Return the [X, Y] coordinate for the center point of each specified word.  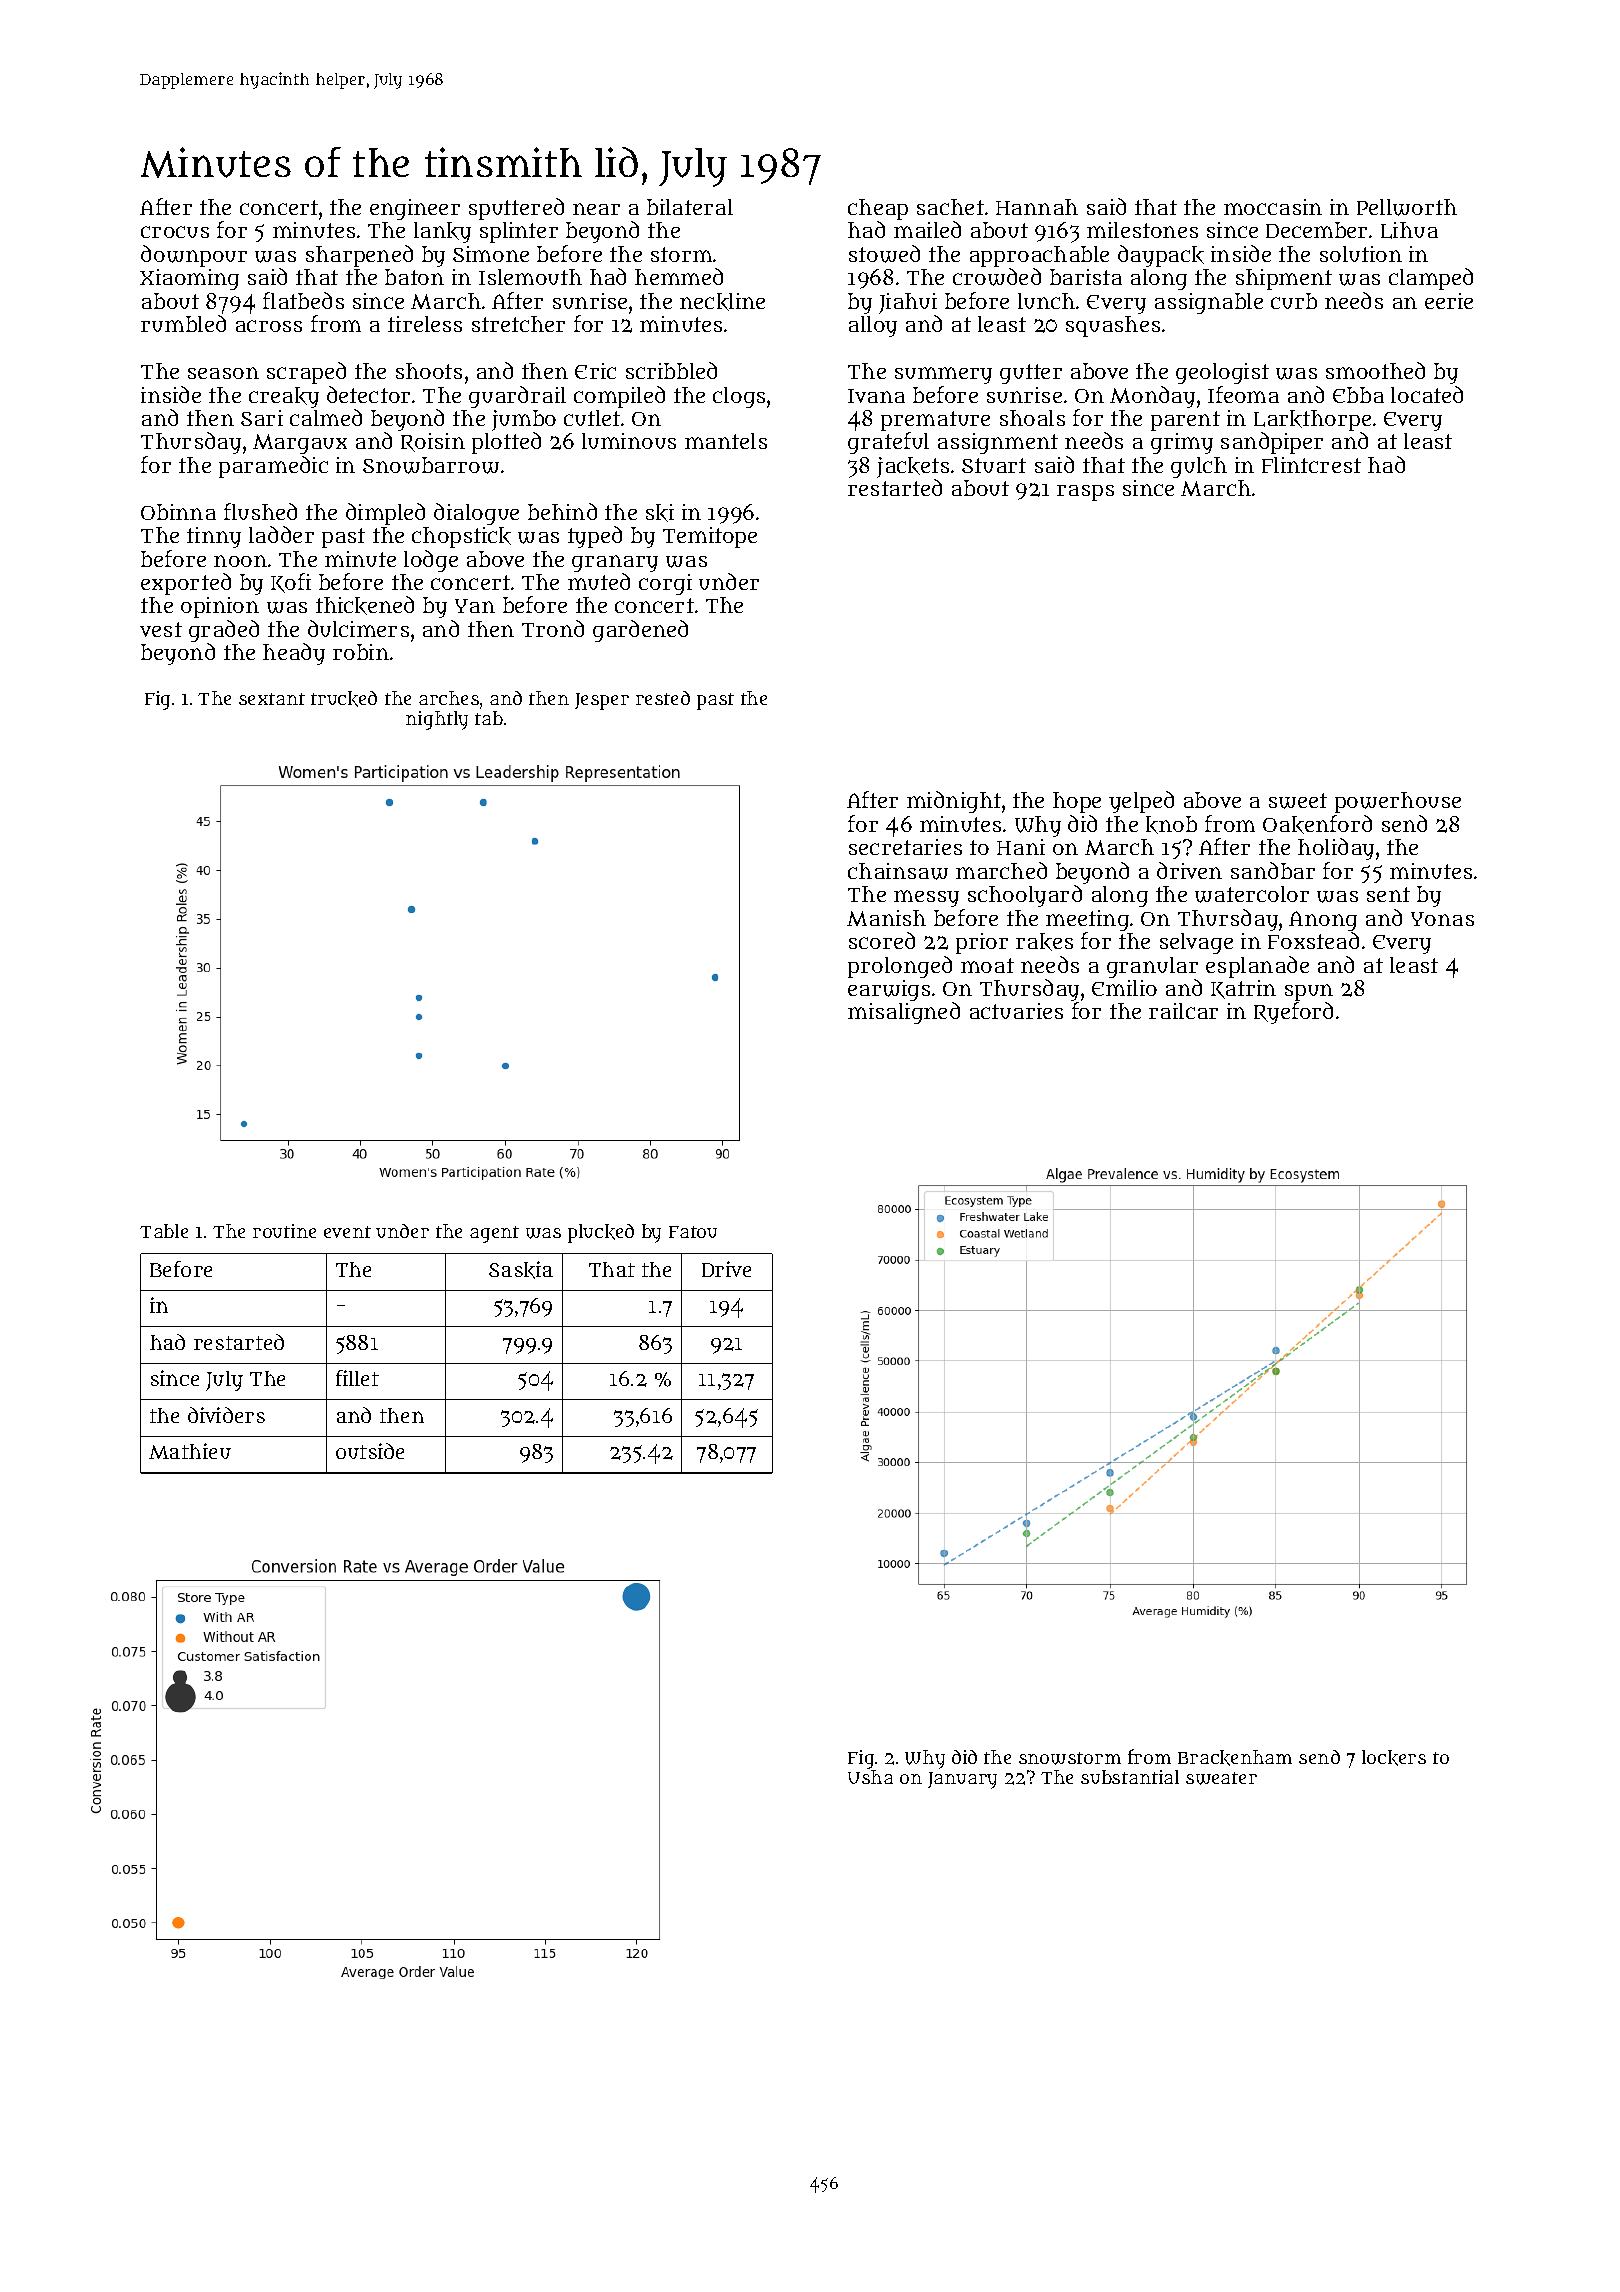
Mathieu [190, 1451]
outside [370, 1451]
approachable [1039, 256]
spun [1309, 992]
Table [164, 1231]
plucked [601, 1233]
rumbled [183, 323]
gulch [1199, 467]
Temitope [710, 537]
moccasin [1273, 207]
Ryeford [1293, 1013]
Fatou [693, 1232]
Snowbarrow [431, 465]
